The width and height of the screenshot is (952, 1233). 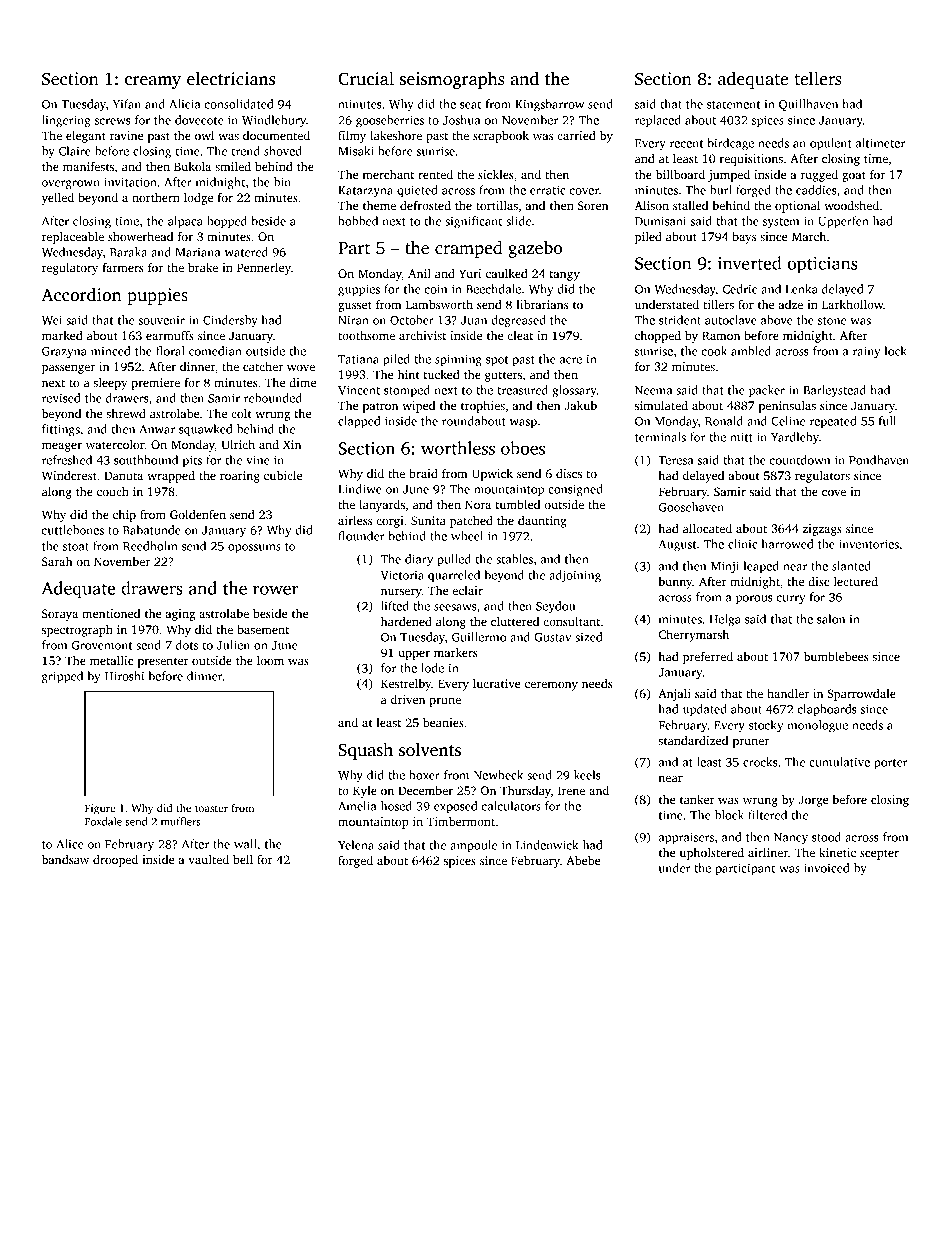 What do you see at coordinates (430, 750) in the screenshot?
I see `solvents` at bounding box center [430, 750].
